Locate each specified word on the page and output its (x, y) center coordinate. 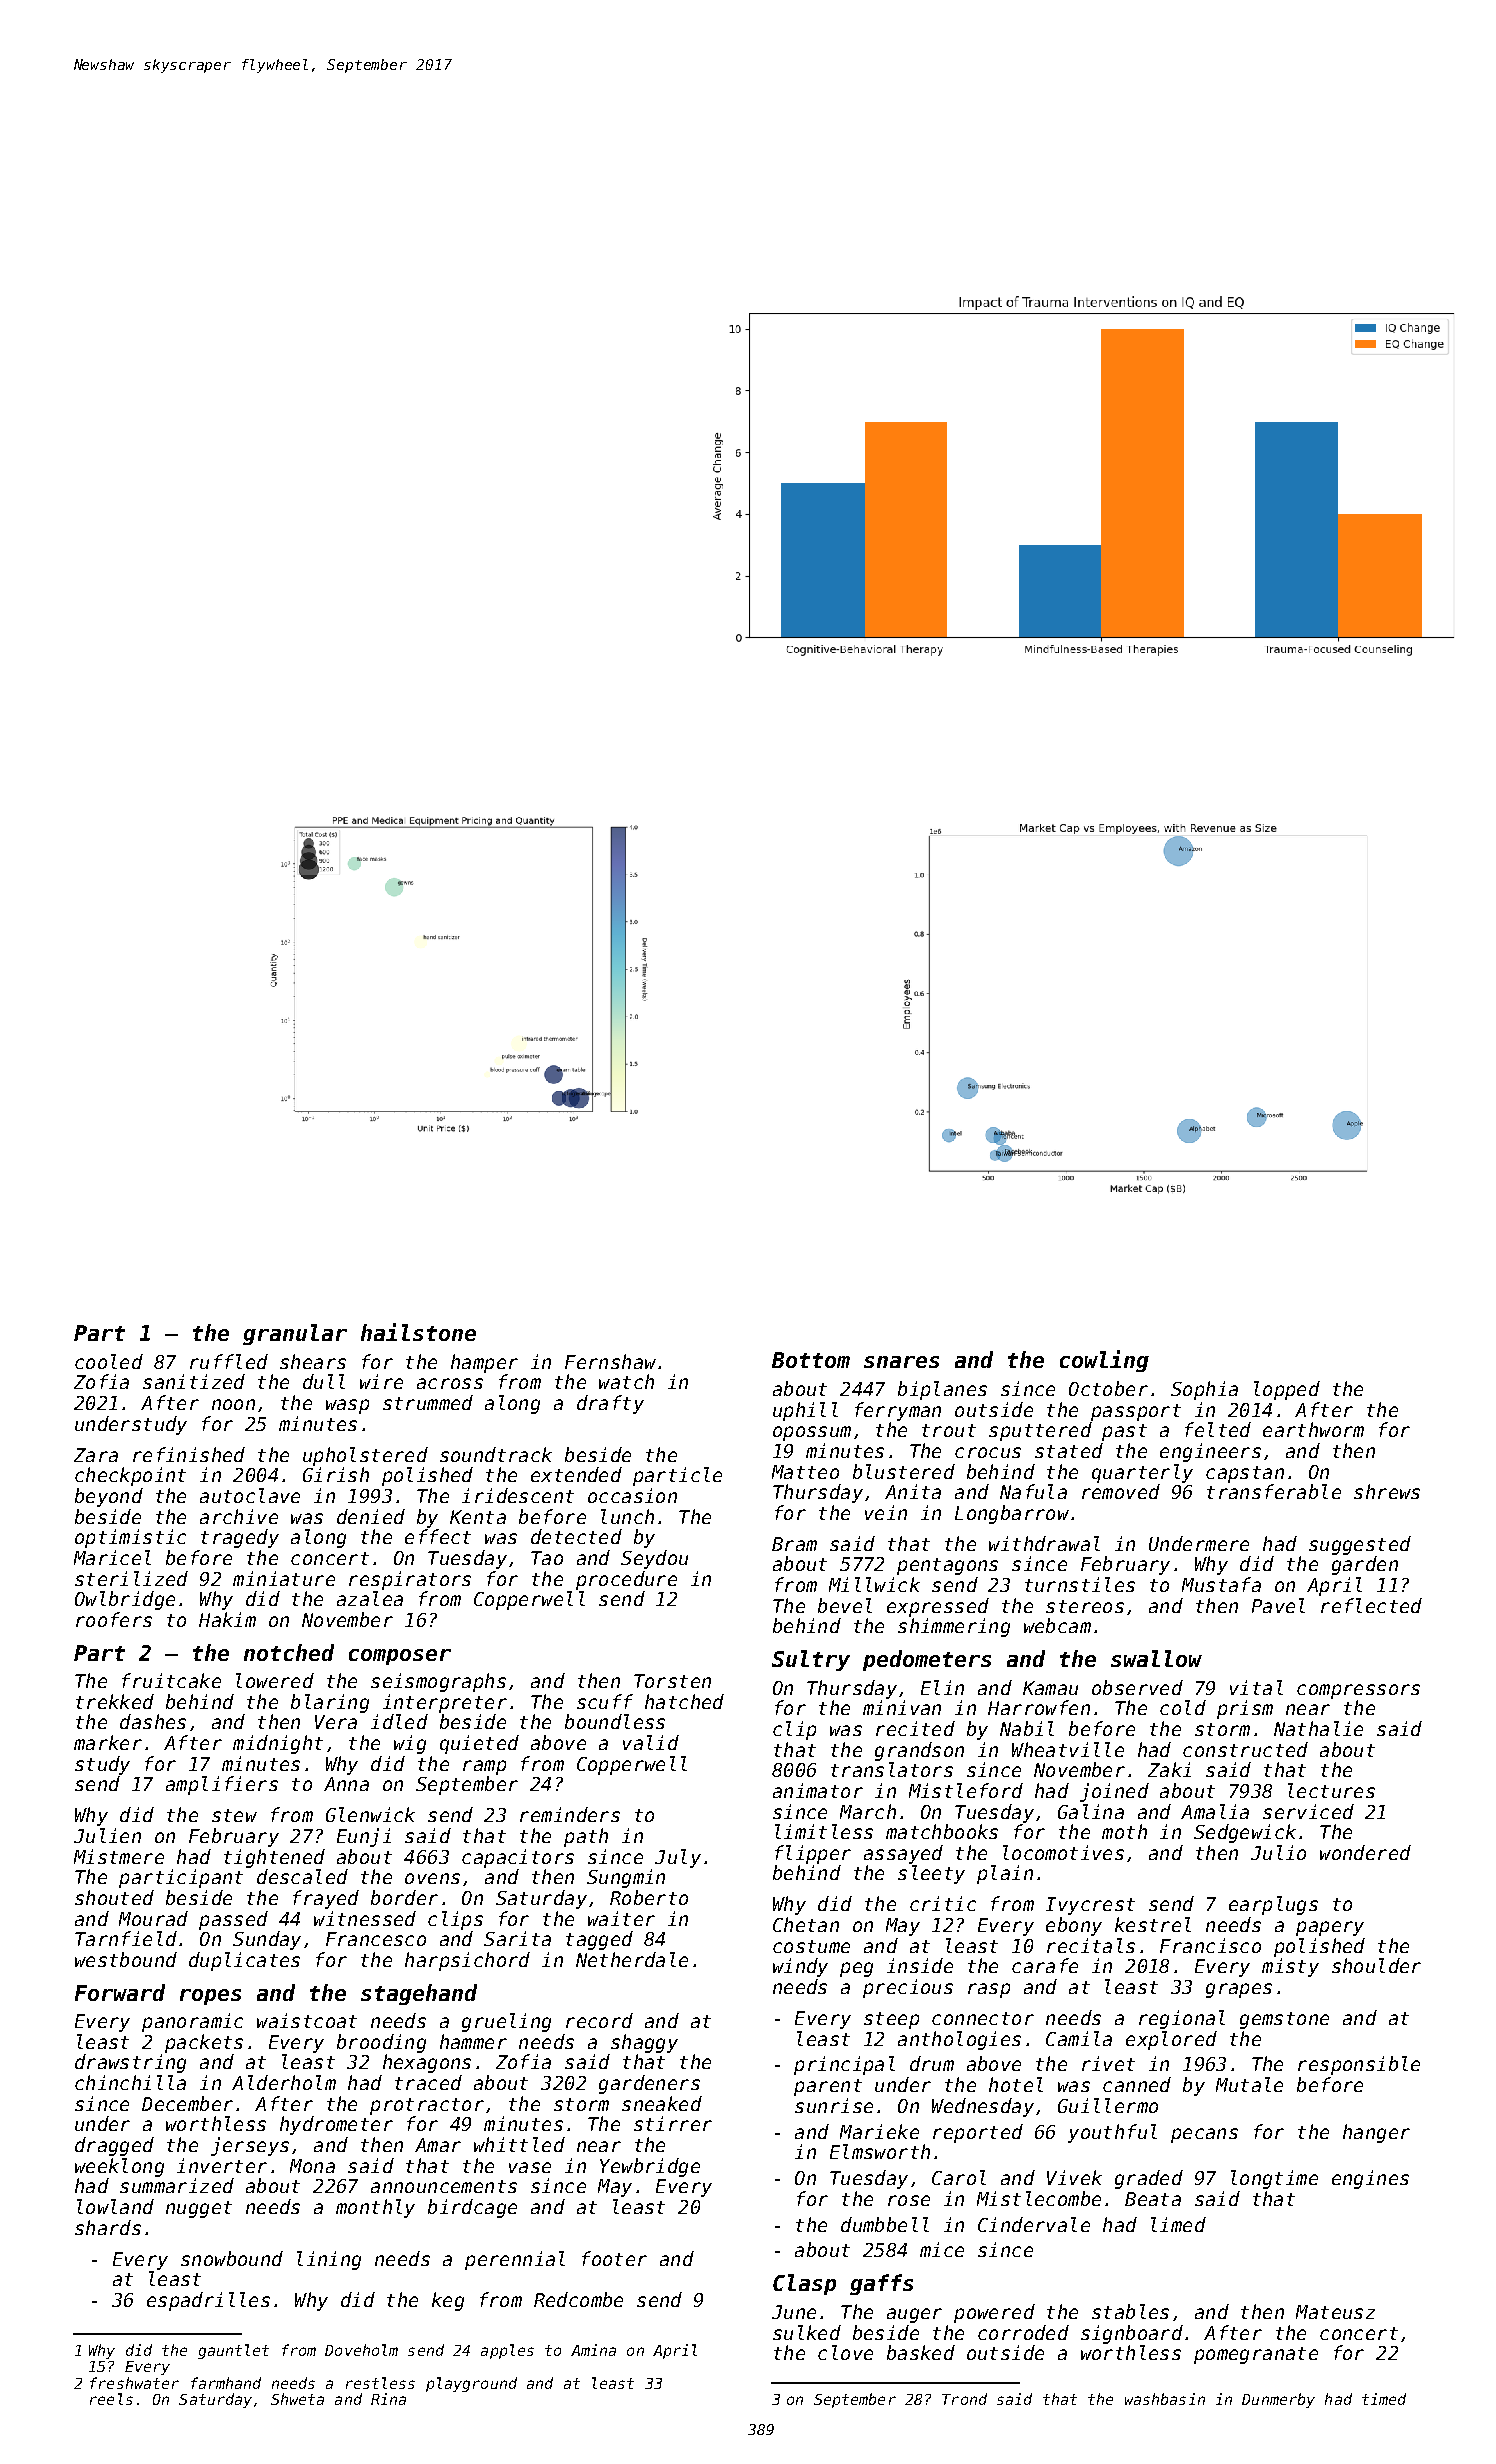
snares (901, 1362)
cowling (1104, 1361)
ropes (210, 1997)
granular (295, 1334)
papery (1330, 1928)
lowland (115, 2206)
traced (428, 2082)
